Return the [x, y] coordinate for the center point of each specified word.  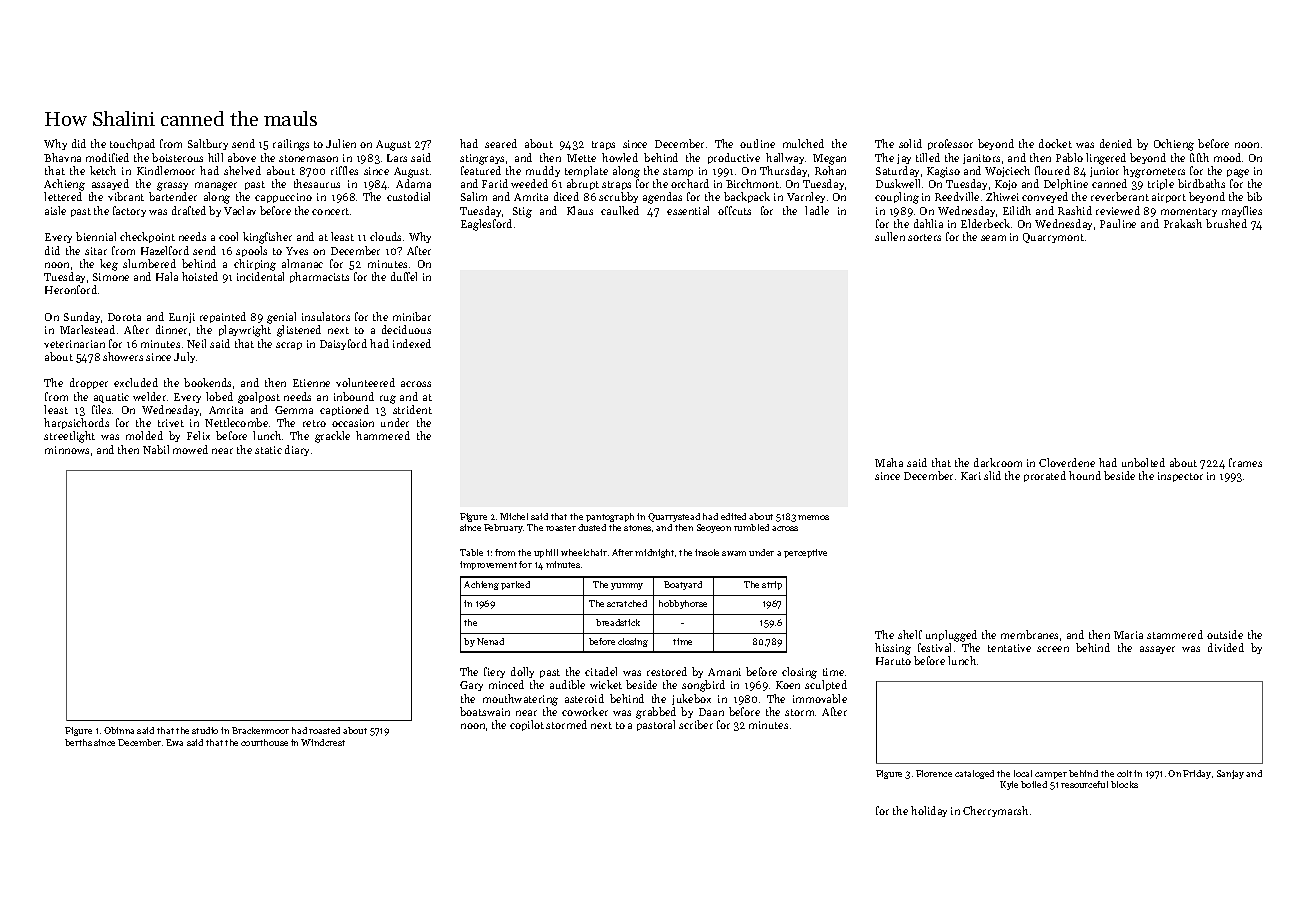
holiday [929, 811]
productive [734, 158]
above [242, 157]
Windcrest [323, 742]
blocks [1124, 784]
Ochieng [1174, 145]
